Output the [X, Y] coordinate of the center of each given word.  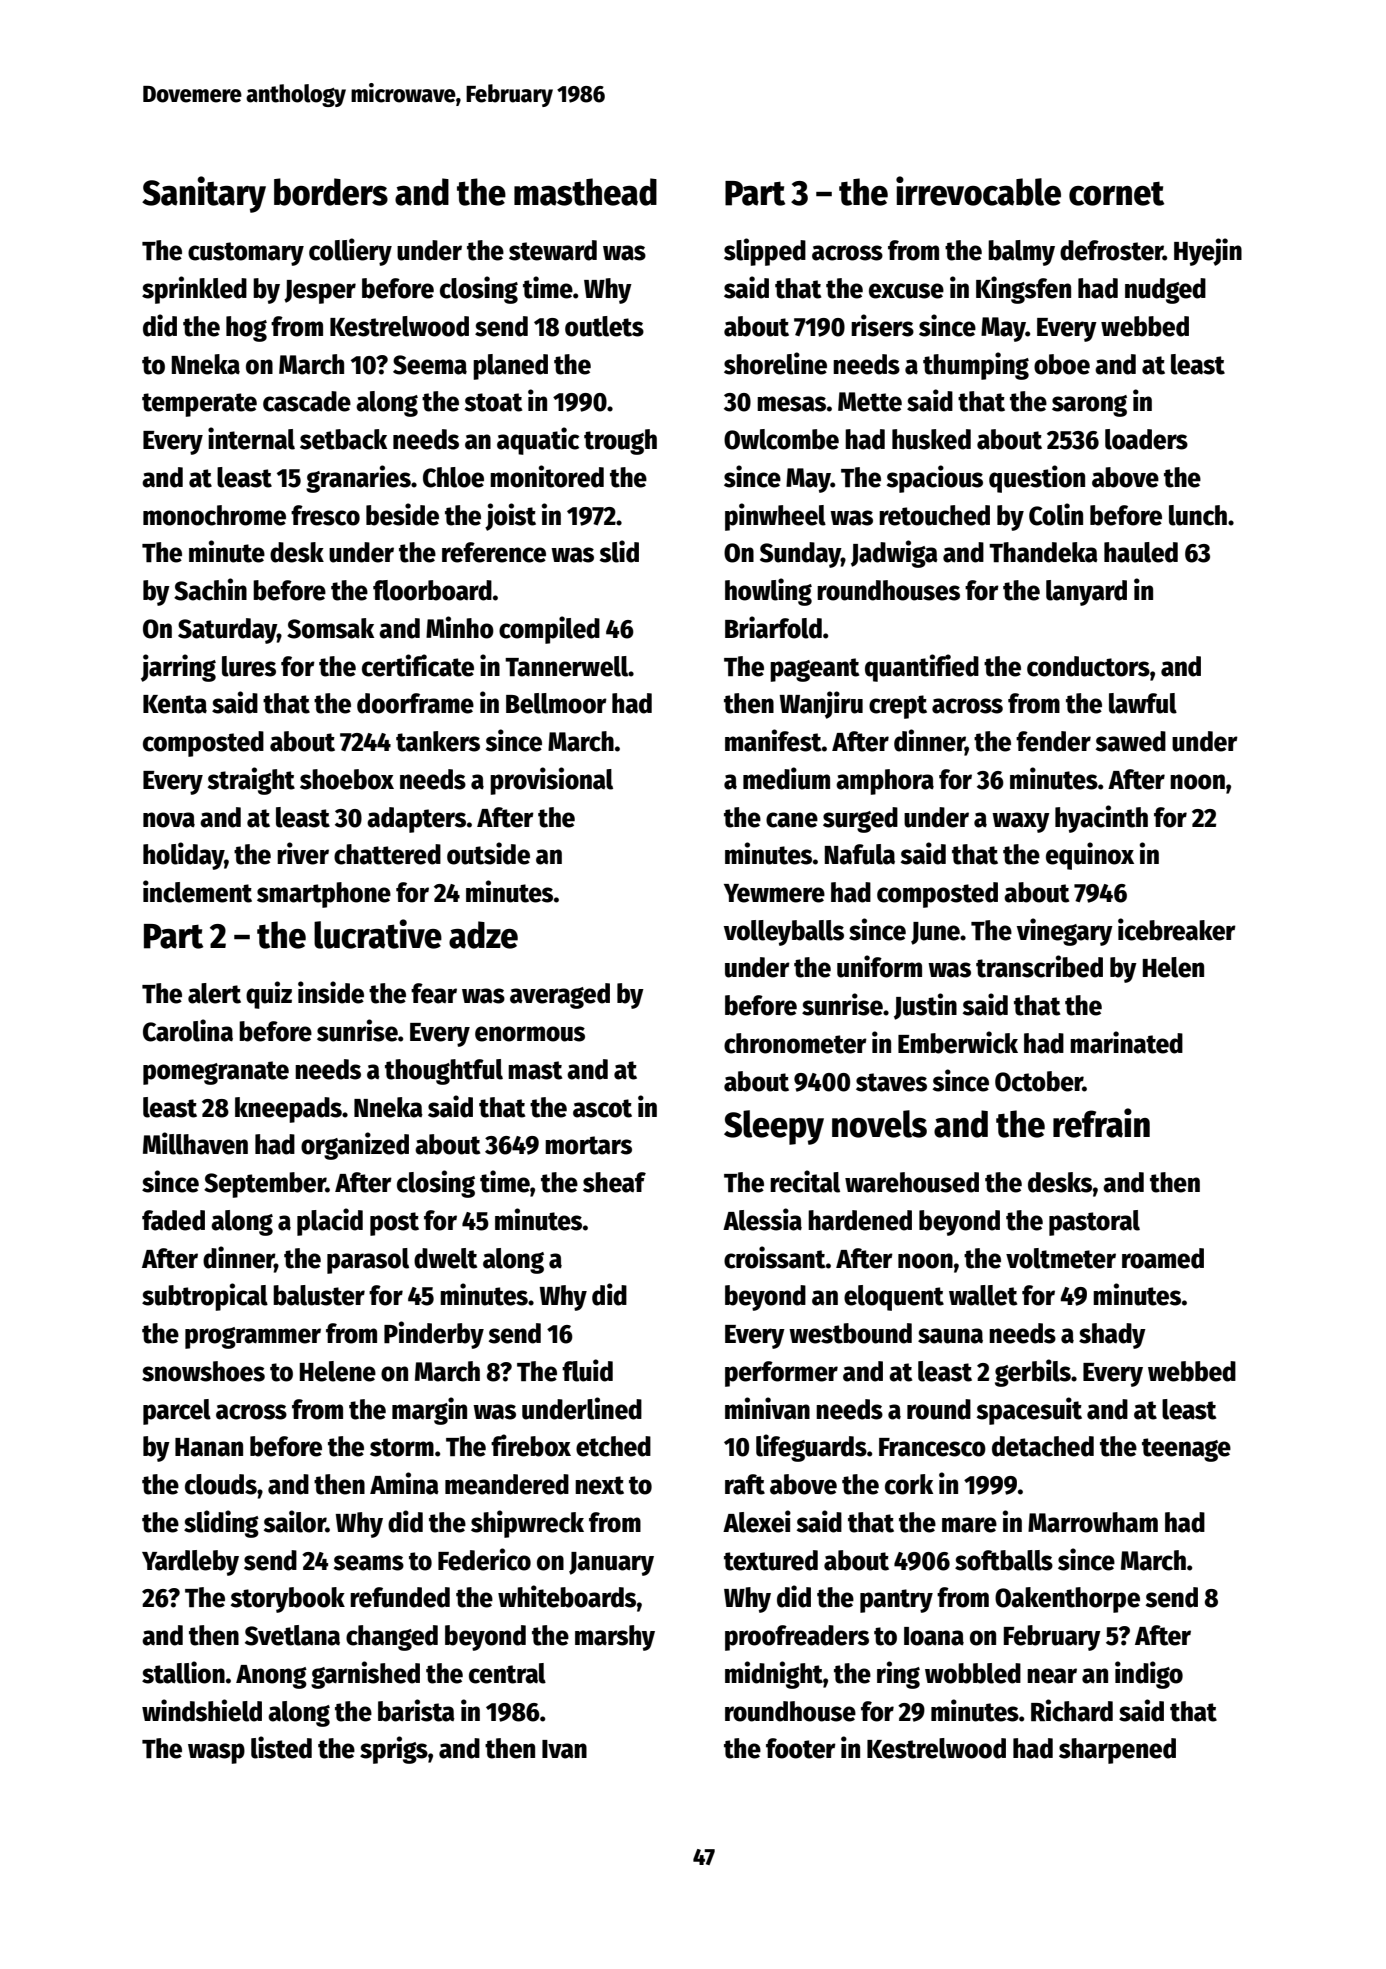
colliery [350, 252]
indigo [1149, 1675]
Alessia [762, 1219]
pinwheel [775, 517]
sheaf [614, 1182]
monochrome [214, 515]
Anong [271, 1677]
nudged [1165, 291]
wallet [983, 1295]
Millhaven [195, 1143]
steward [553, 250]
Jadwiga [894, 554]
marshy [615, 1638]
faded [173, 1220]
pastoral [1094, 1223]
